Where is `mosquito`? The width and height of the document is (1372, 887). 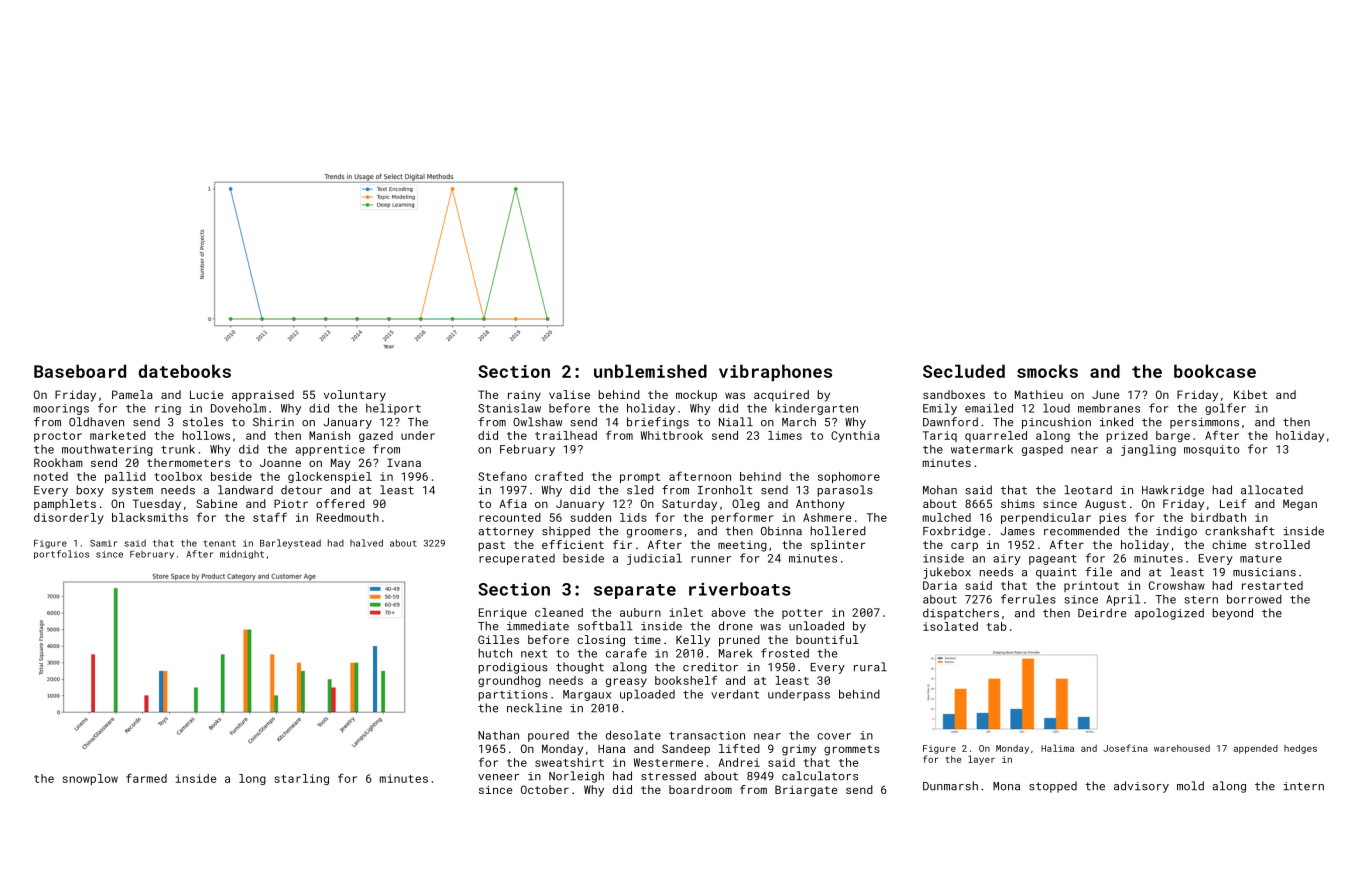
mosquito is located at coordinates (1212, 450).
